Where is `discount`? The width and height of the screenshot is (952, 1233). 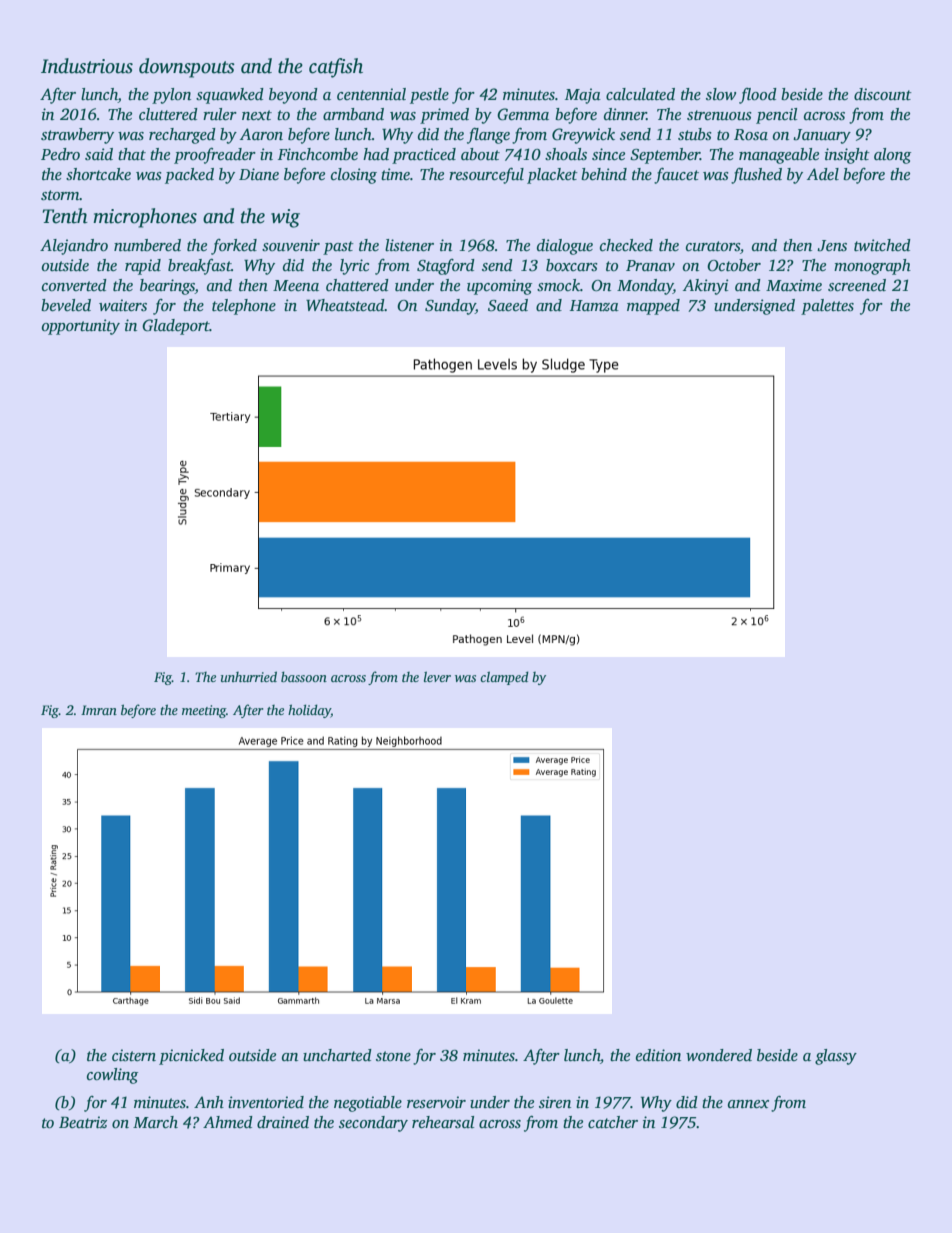
discount is located at coordinates (883, 94).
